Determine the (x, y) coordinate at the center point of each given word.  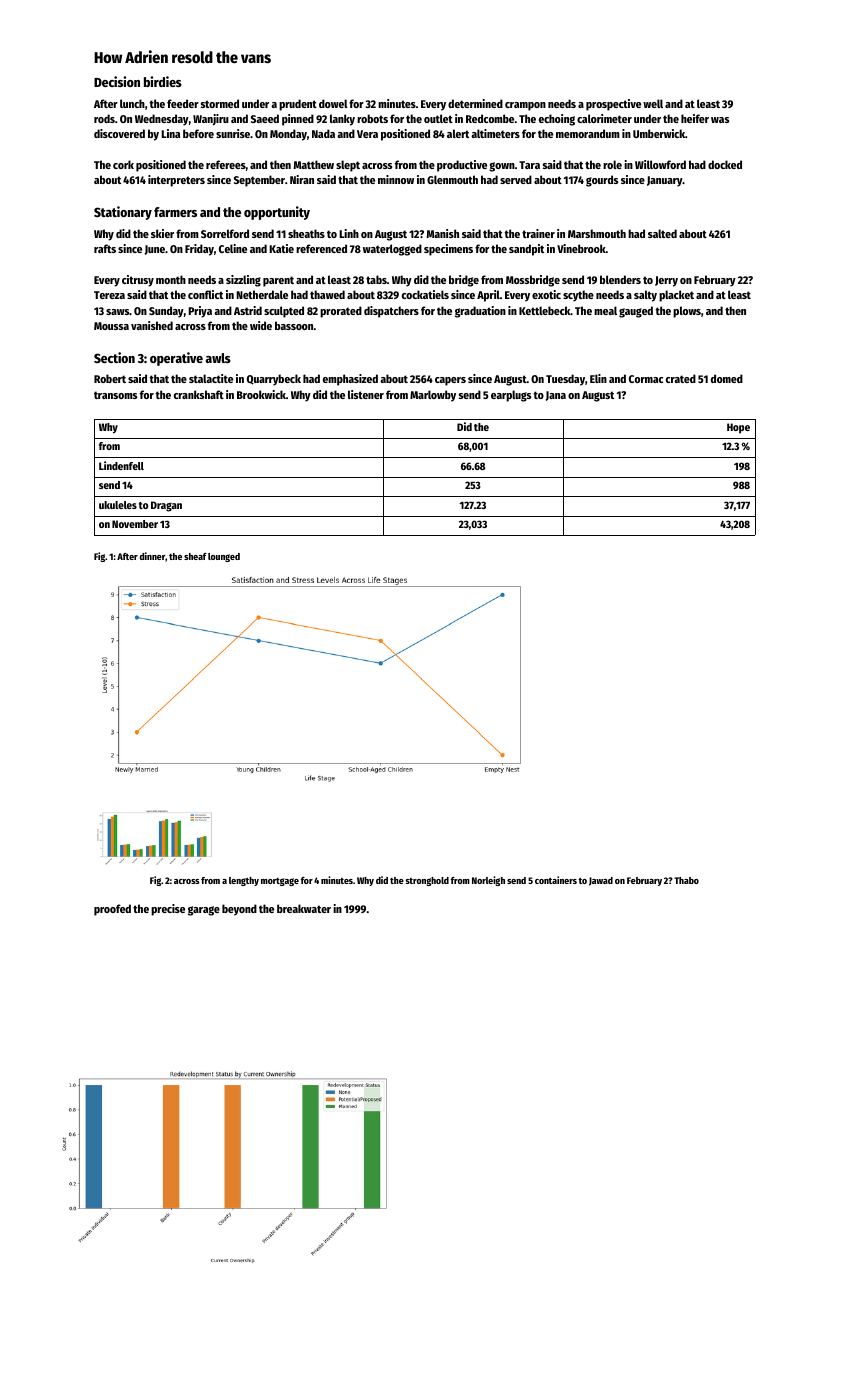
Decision (117, 81)
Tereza (109, 295)
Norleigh (488, 881)
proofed (112, 910)
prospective (613, 105)
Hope (738, 428)
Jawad (601, 881)
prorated (341, 312)
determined (475, 103)
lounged (224, 557)
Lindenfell (121, 465)
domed (727, 378)
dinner (152, 556)
